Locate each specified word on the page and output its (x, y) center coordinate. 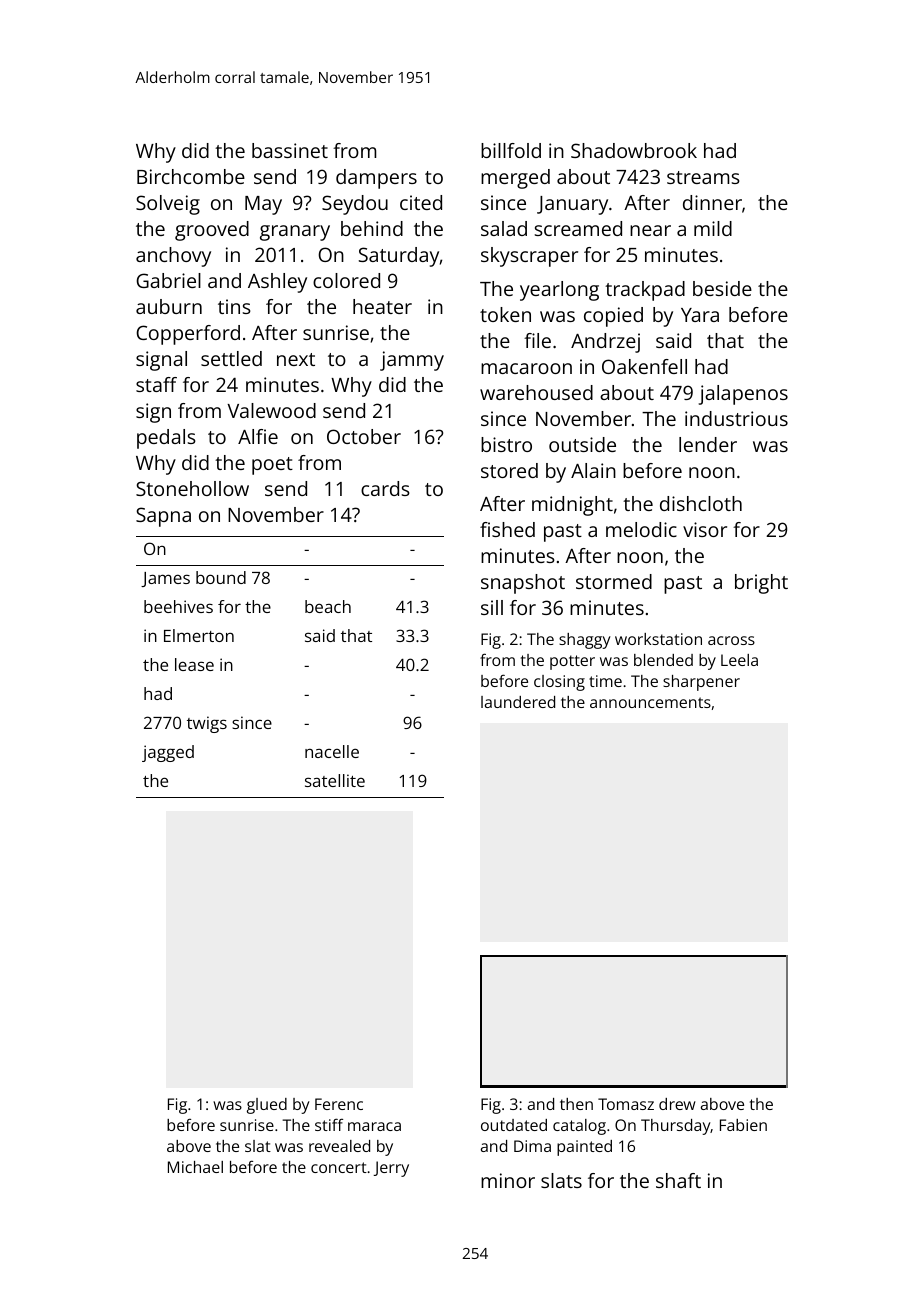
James (165, 579)
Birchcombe (191, 176)
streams (703, 177)
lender (708, 444)
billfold (511, 150)
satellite (335, 780)
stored (509, 470)
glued (267, 1106)
